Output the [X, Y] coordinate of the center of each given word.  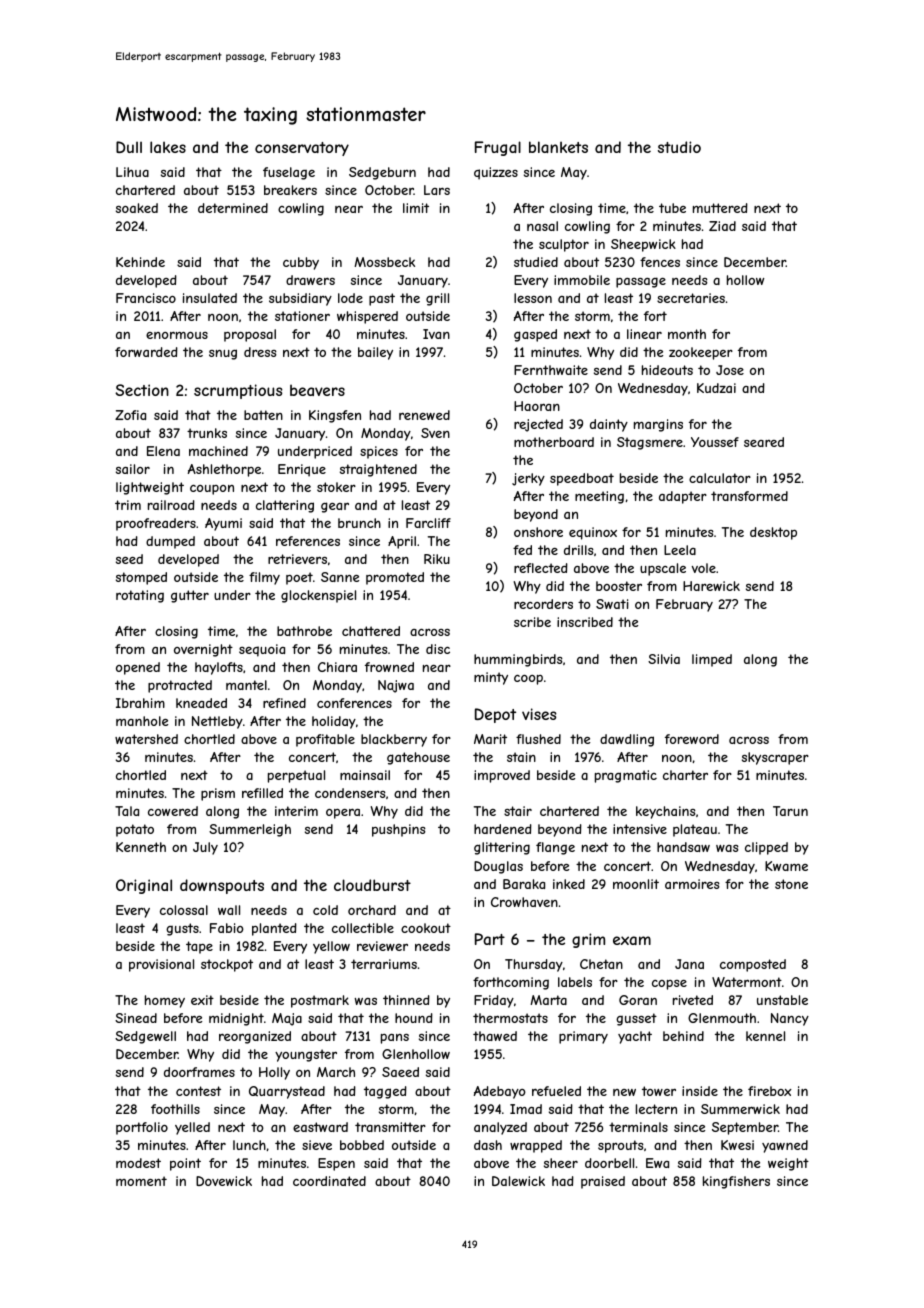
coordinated [329, 1181]
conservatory [302, 149]
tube [672, 208]
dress [260, 352]
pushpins [399, 830]
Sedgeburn [382, 173]
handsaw [683, 847]
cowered [173, 811]
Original [144, 886]
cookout [426, 928]
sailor [133, 469]
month [687, 334]
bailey [375, 353]
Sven [435, 433]
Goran [638, 1000]
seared [764, 442]
